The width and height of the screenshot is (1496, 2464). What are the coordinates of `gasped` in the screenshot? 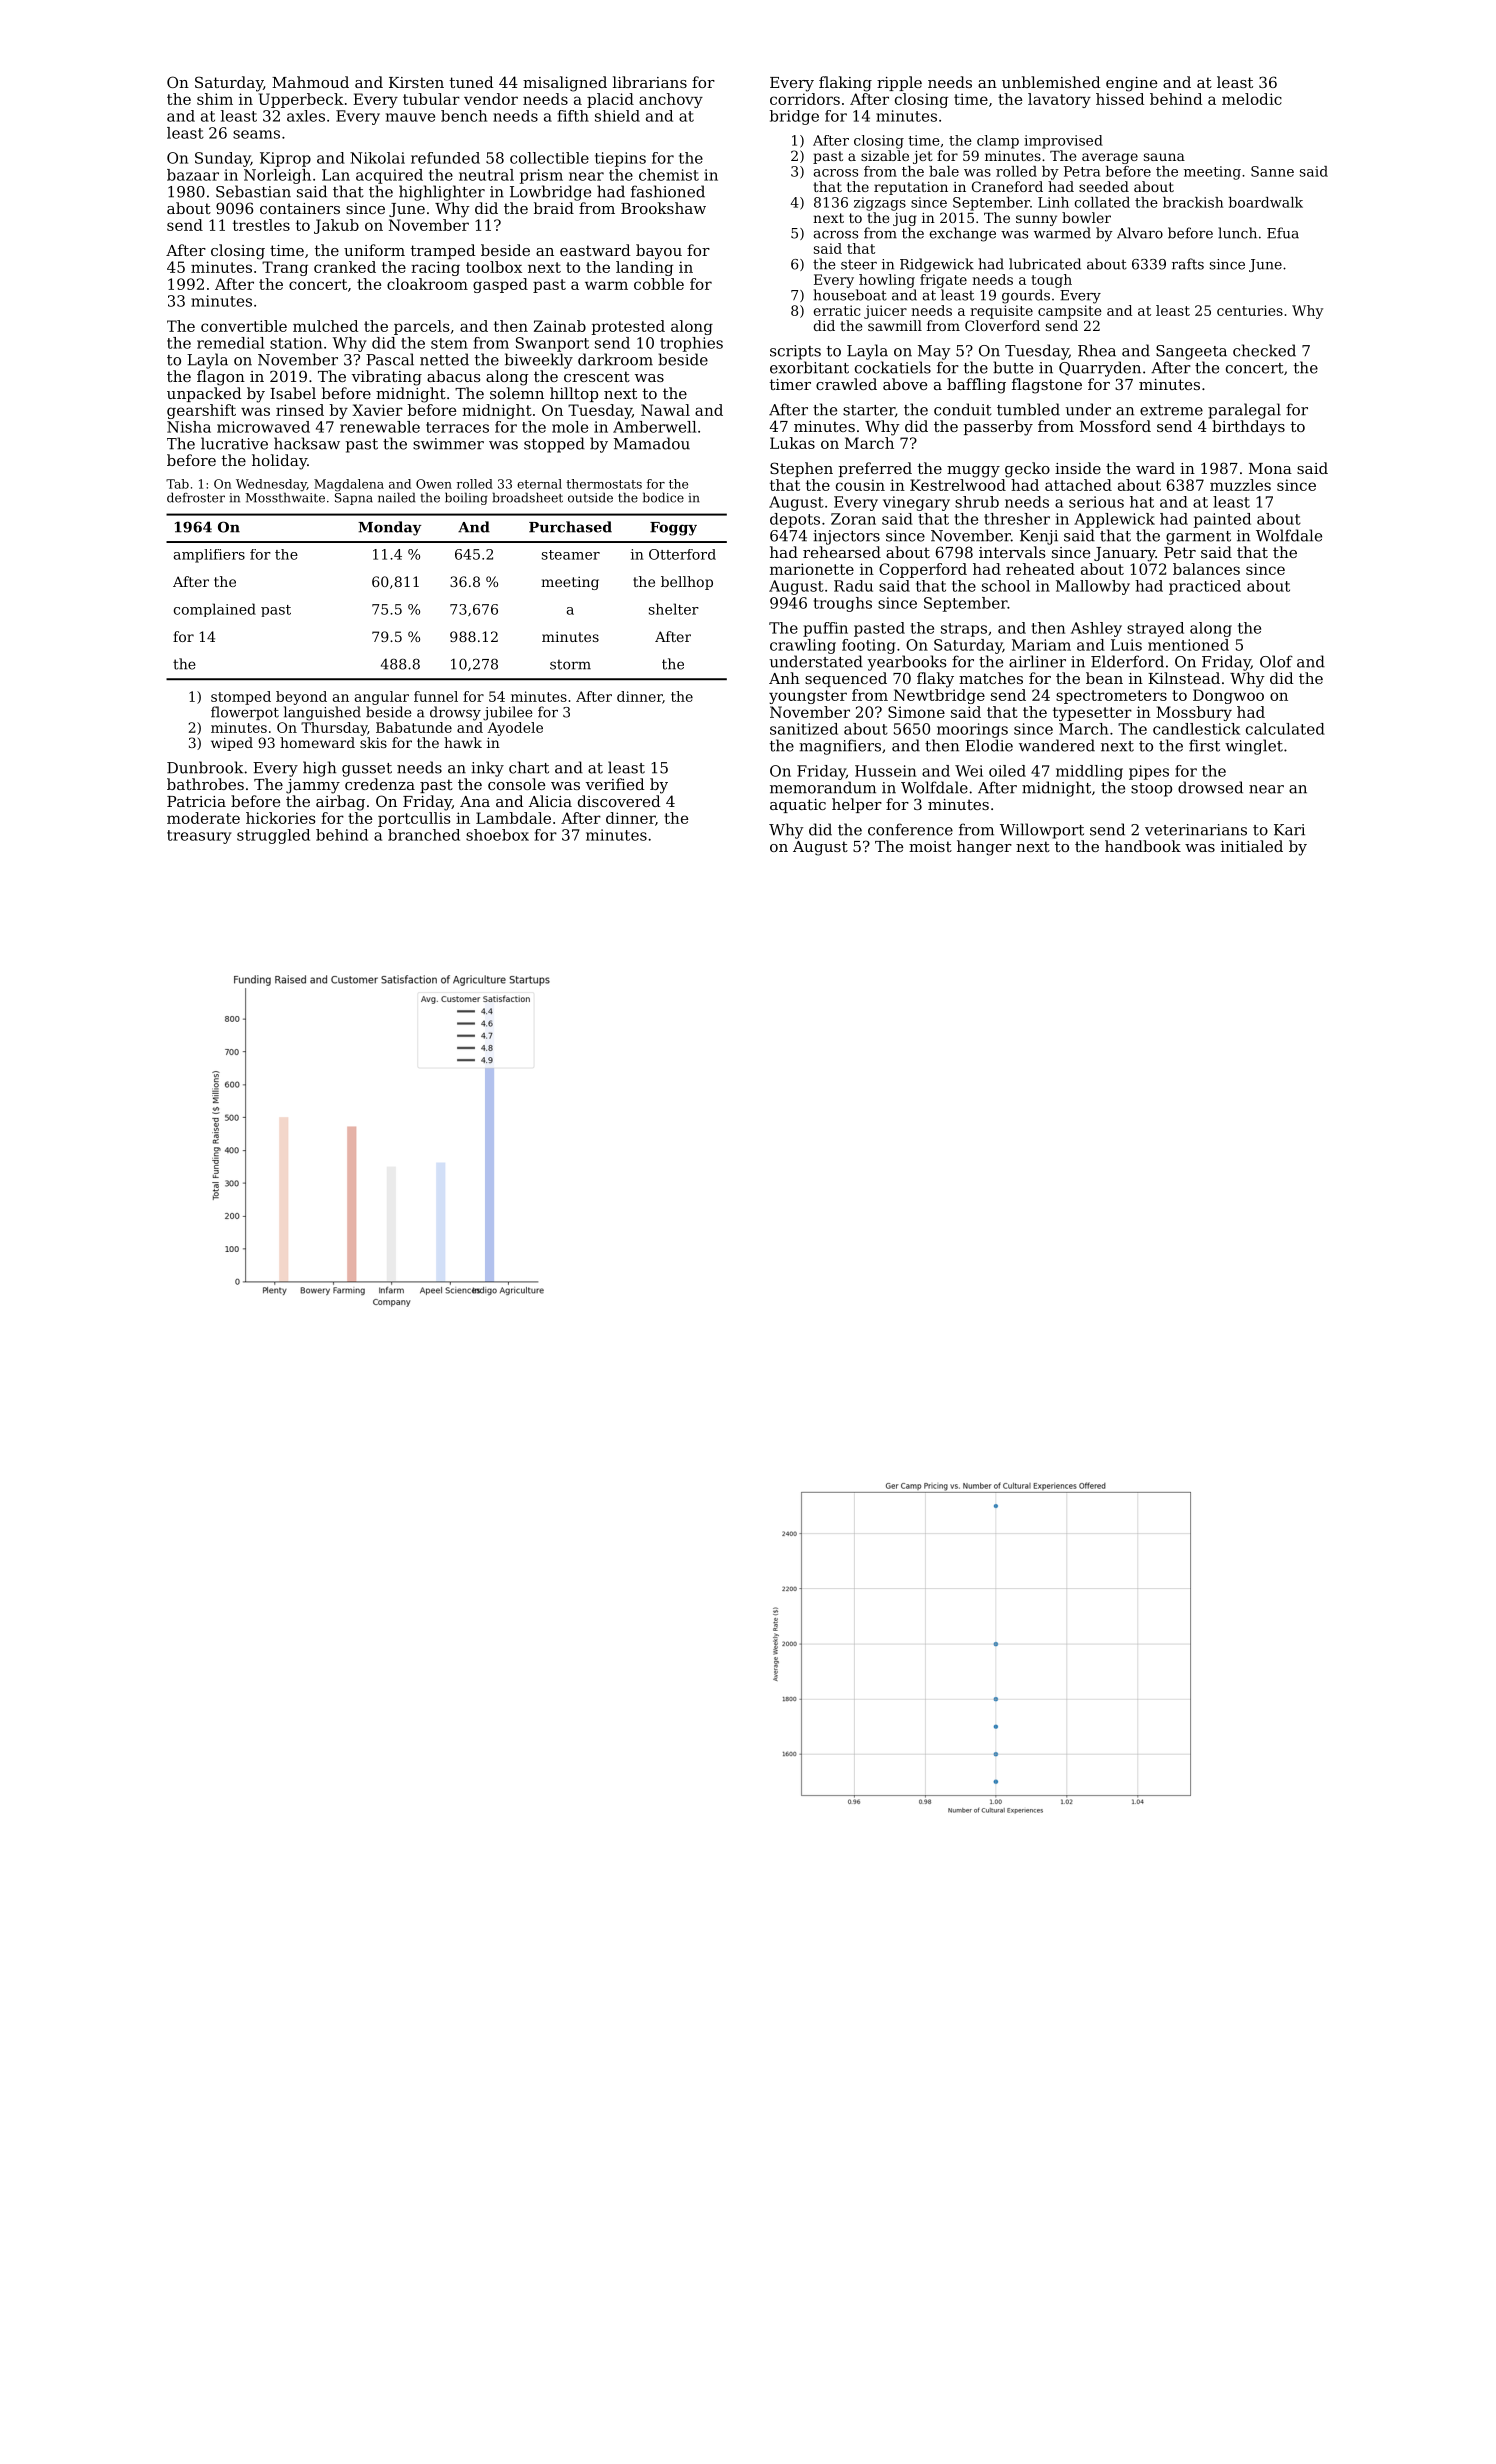 It's located at (500, 285).
